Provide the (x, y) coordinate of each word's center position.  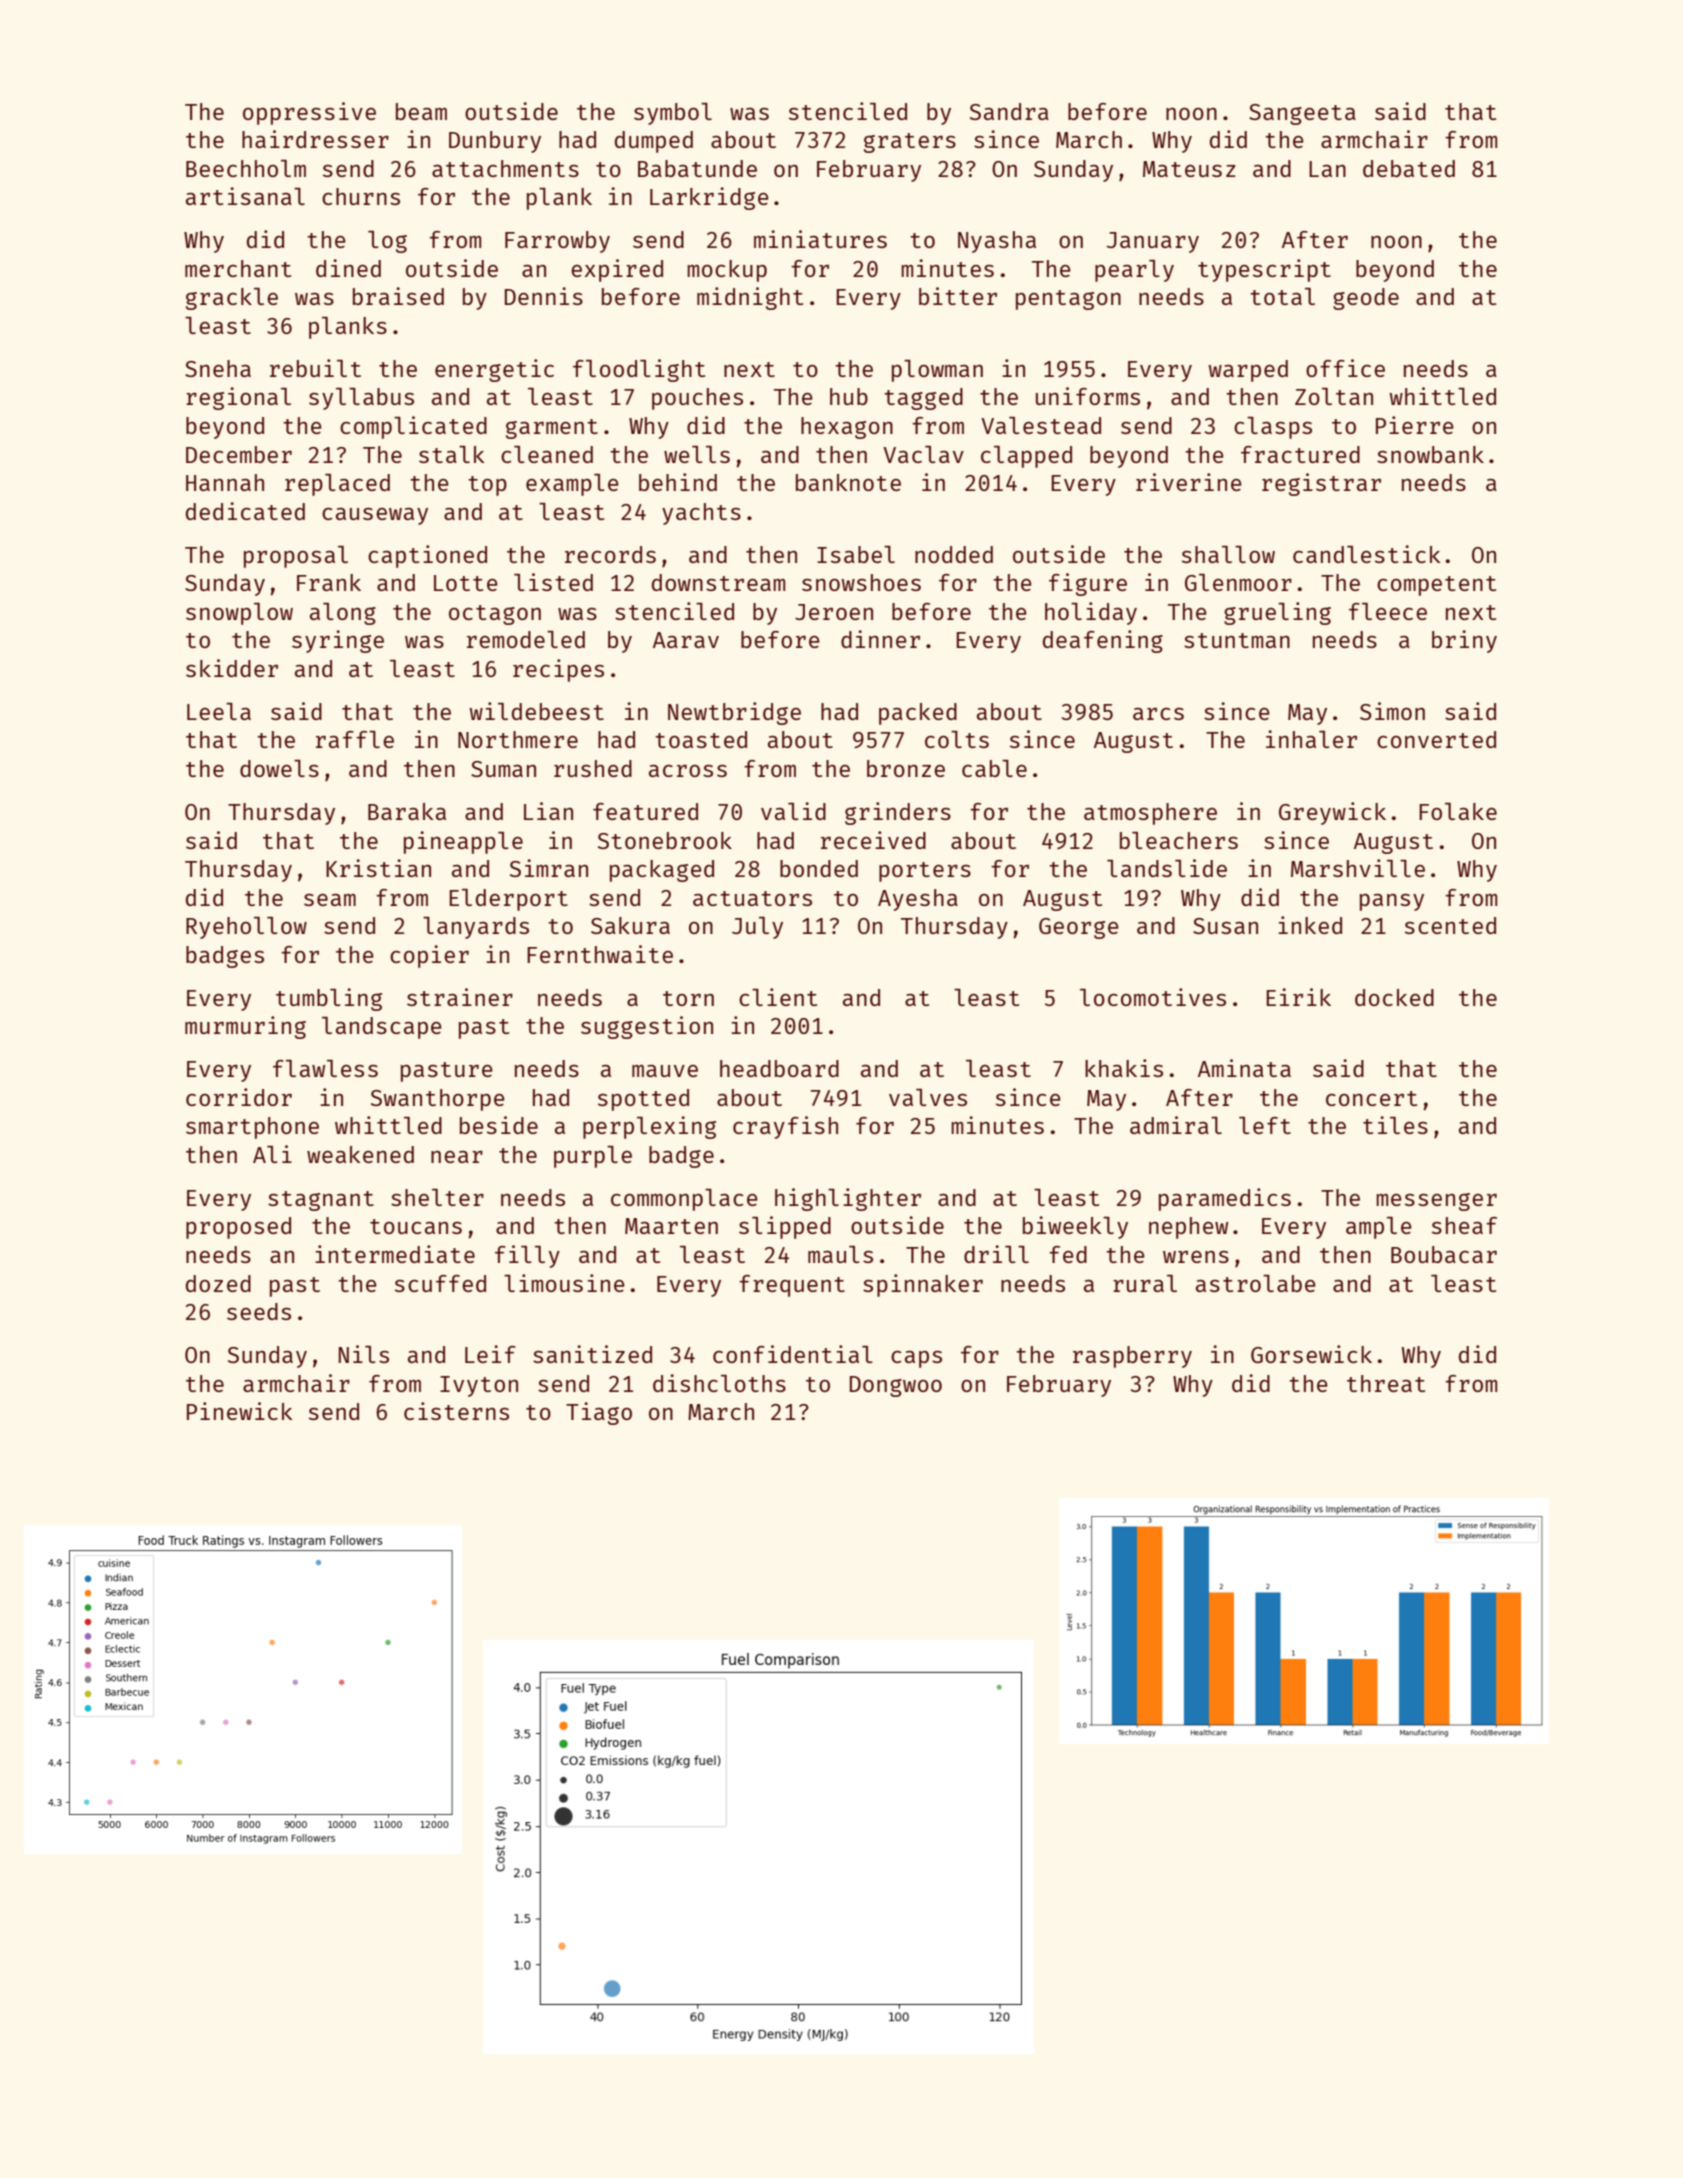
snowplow (239, 614)
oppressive (309, 113)
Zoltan (1334, 396)
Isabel (856, 554)
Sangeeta (1302, 114)
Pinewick (240, 1411)
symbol (673, 114)
